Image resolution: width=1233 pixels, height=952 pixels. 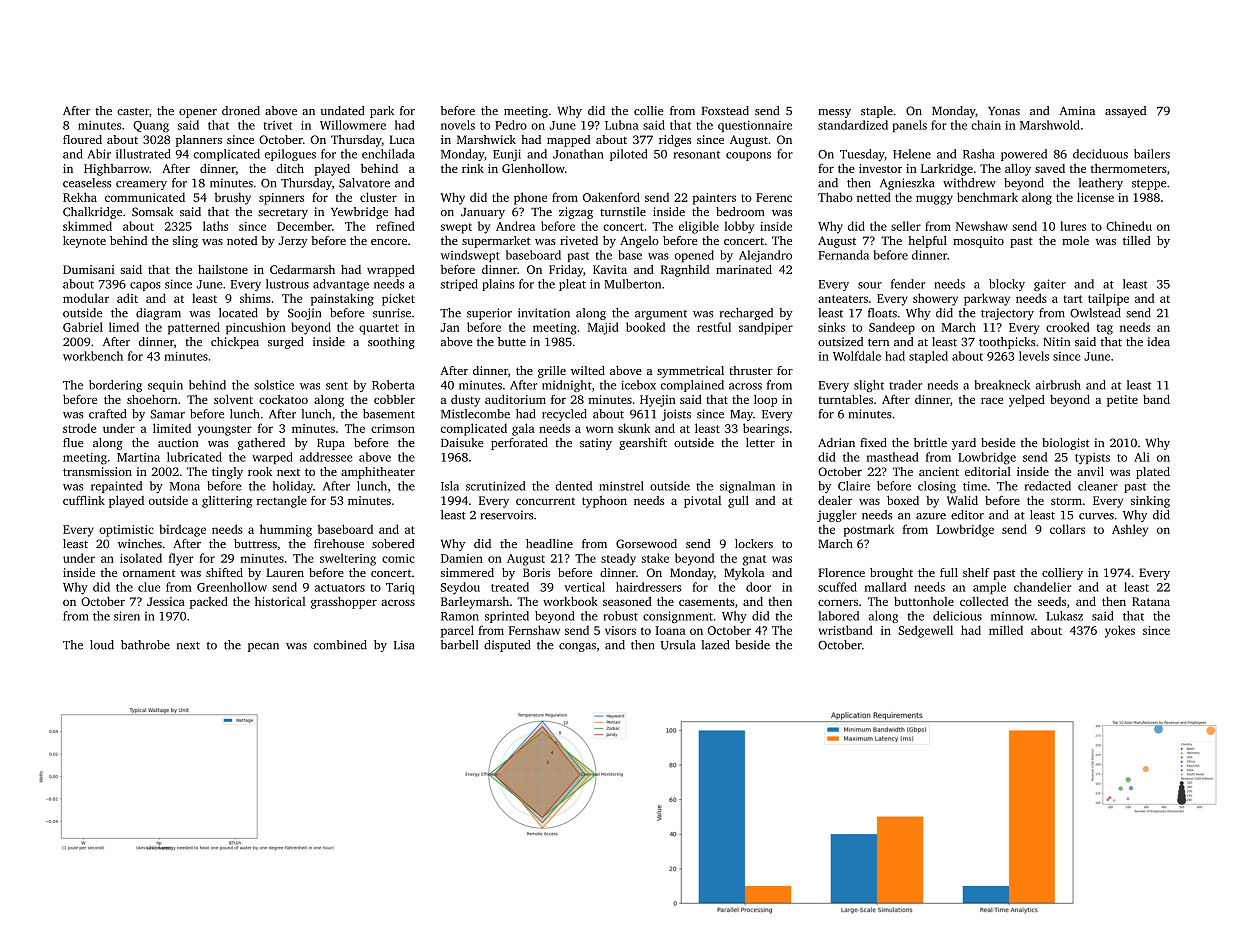 I want to click on collars, so click(x=1067, y=529).
